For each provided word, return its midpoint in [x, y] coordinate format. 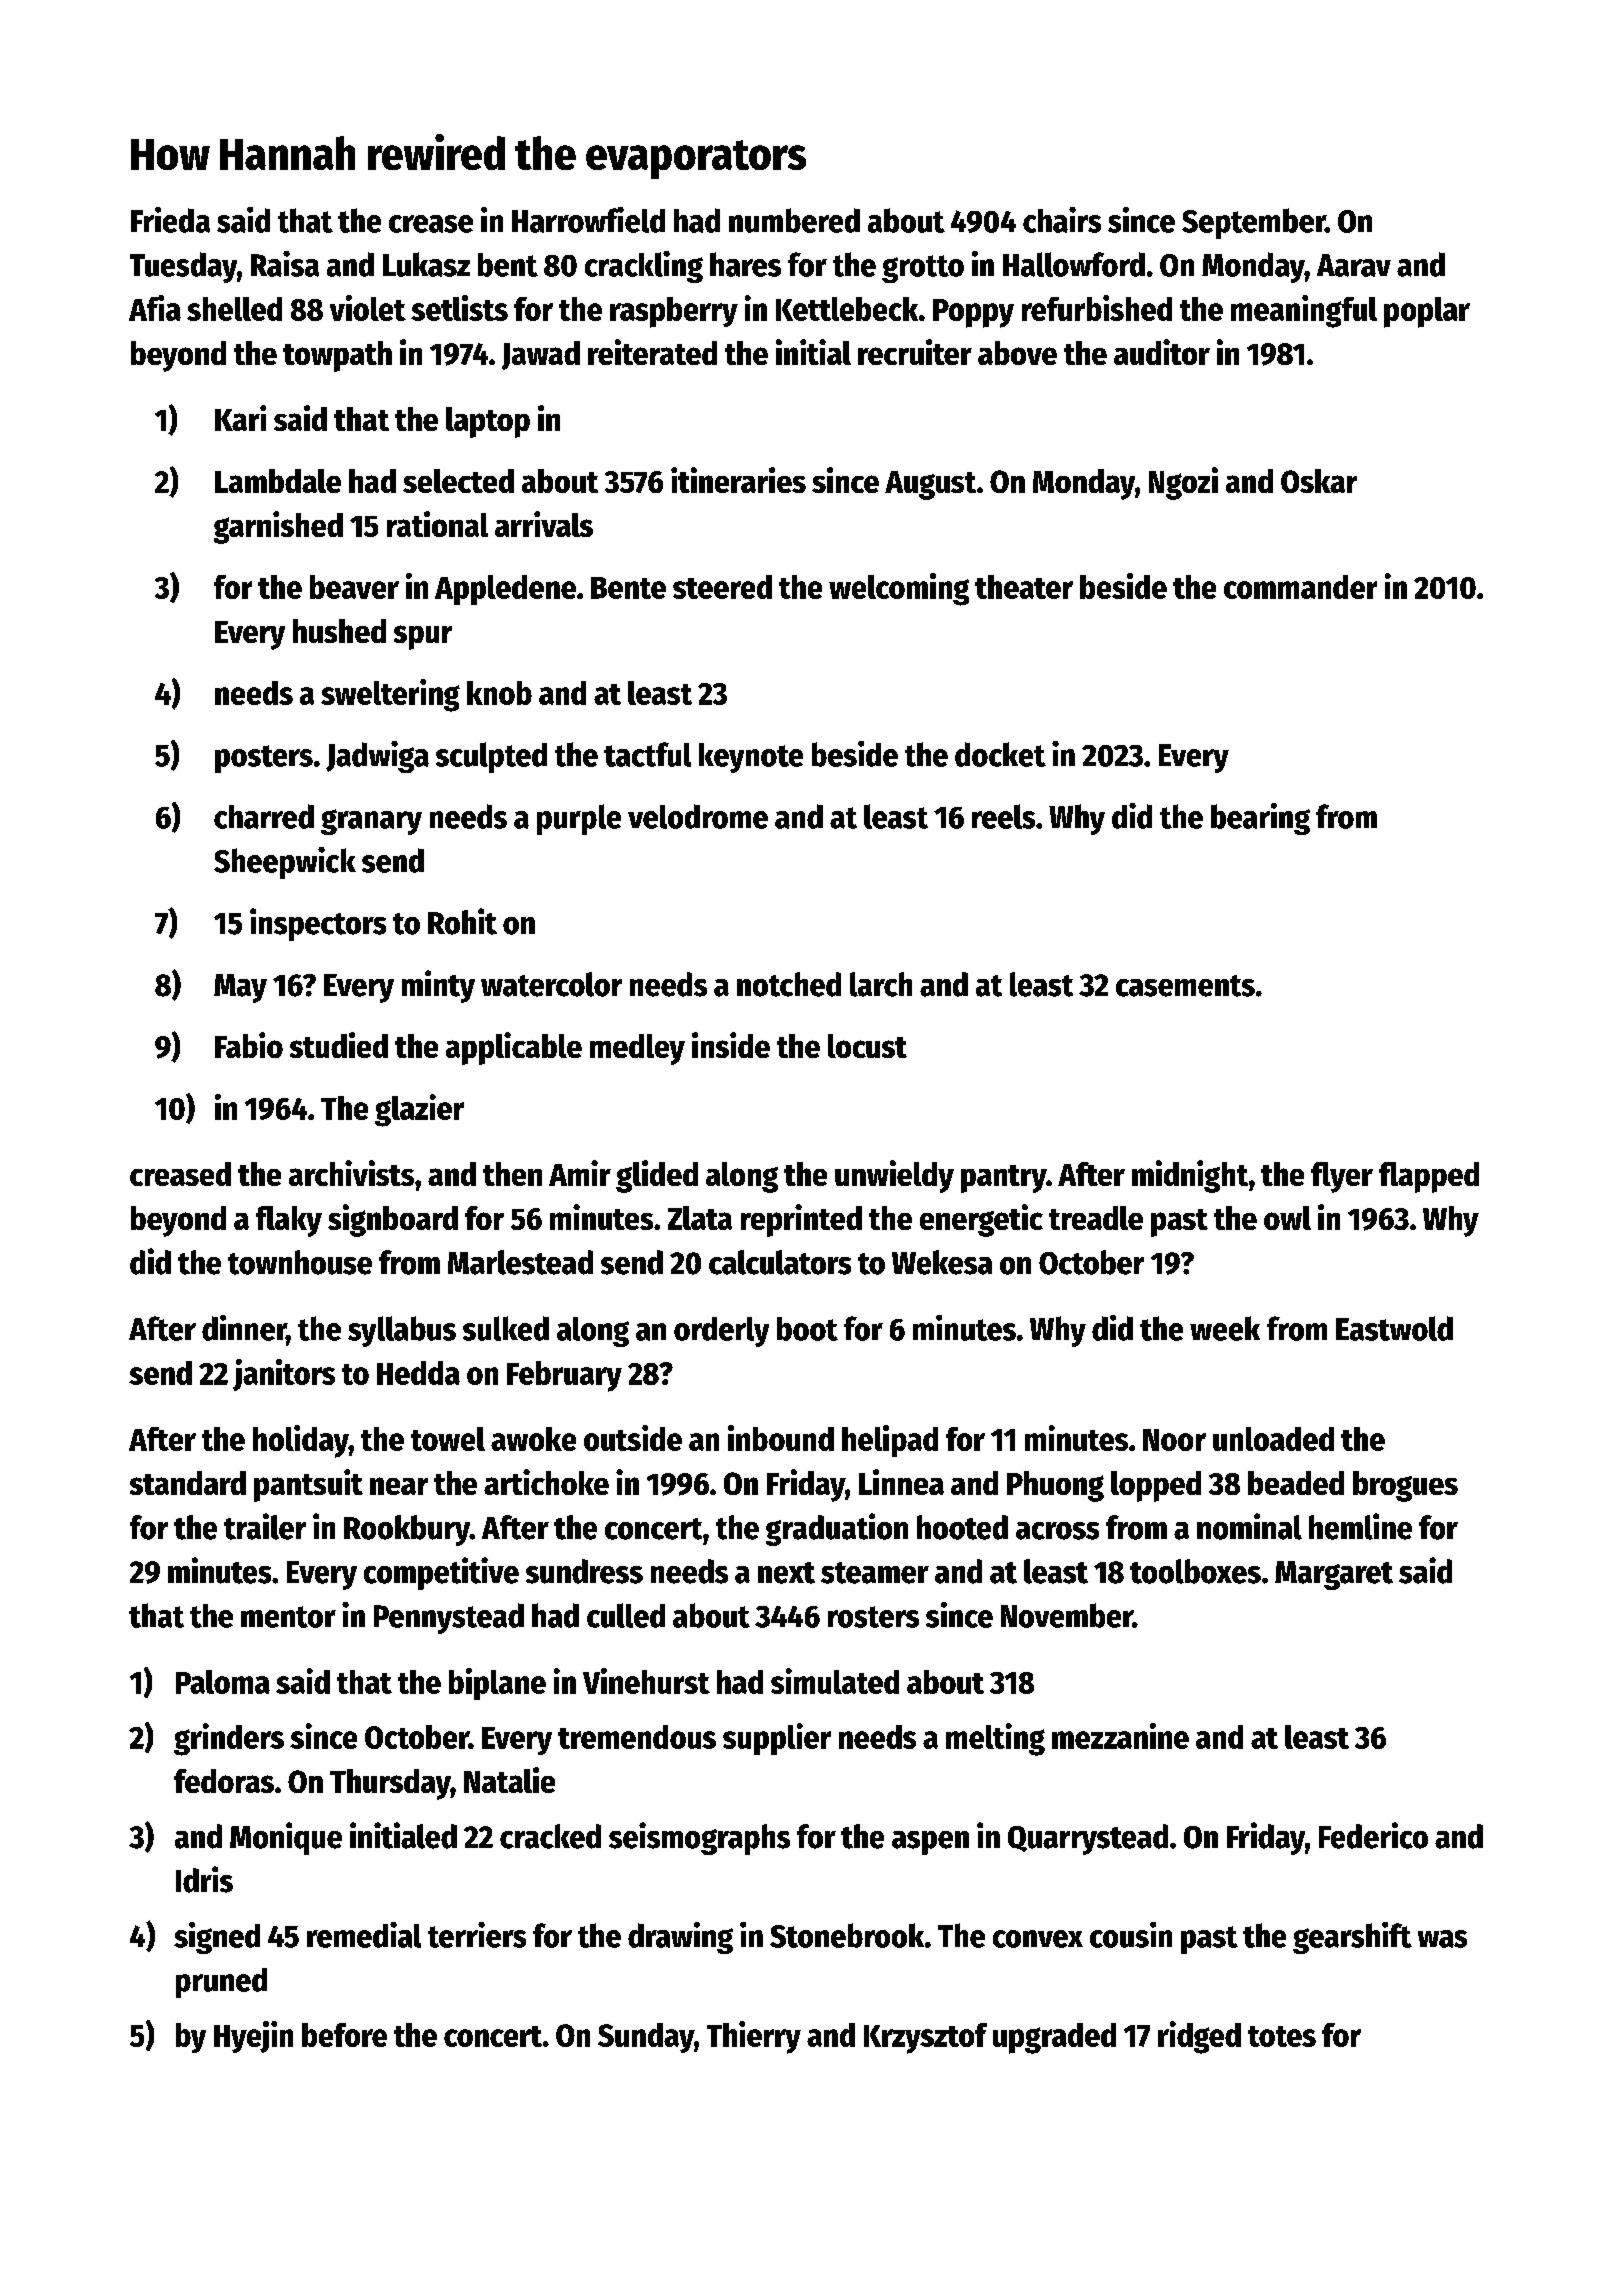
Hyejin [253, 2037]
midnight [1190, 1176]
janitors [284, 1375]
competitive [441, 1573]
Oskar [1319, 481]
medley [637, 1049]
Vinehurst [646, 1681]
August [930, 485]
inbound [781, 1438]
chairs [1062, 220]
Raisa [285, 264]
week [1225, 1328]
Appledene [505, 590]
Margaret [1334, 1575]
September [1254, 223]
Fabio [249, 1045]
